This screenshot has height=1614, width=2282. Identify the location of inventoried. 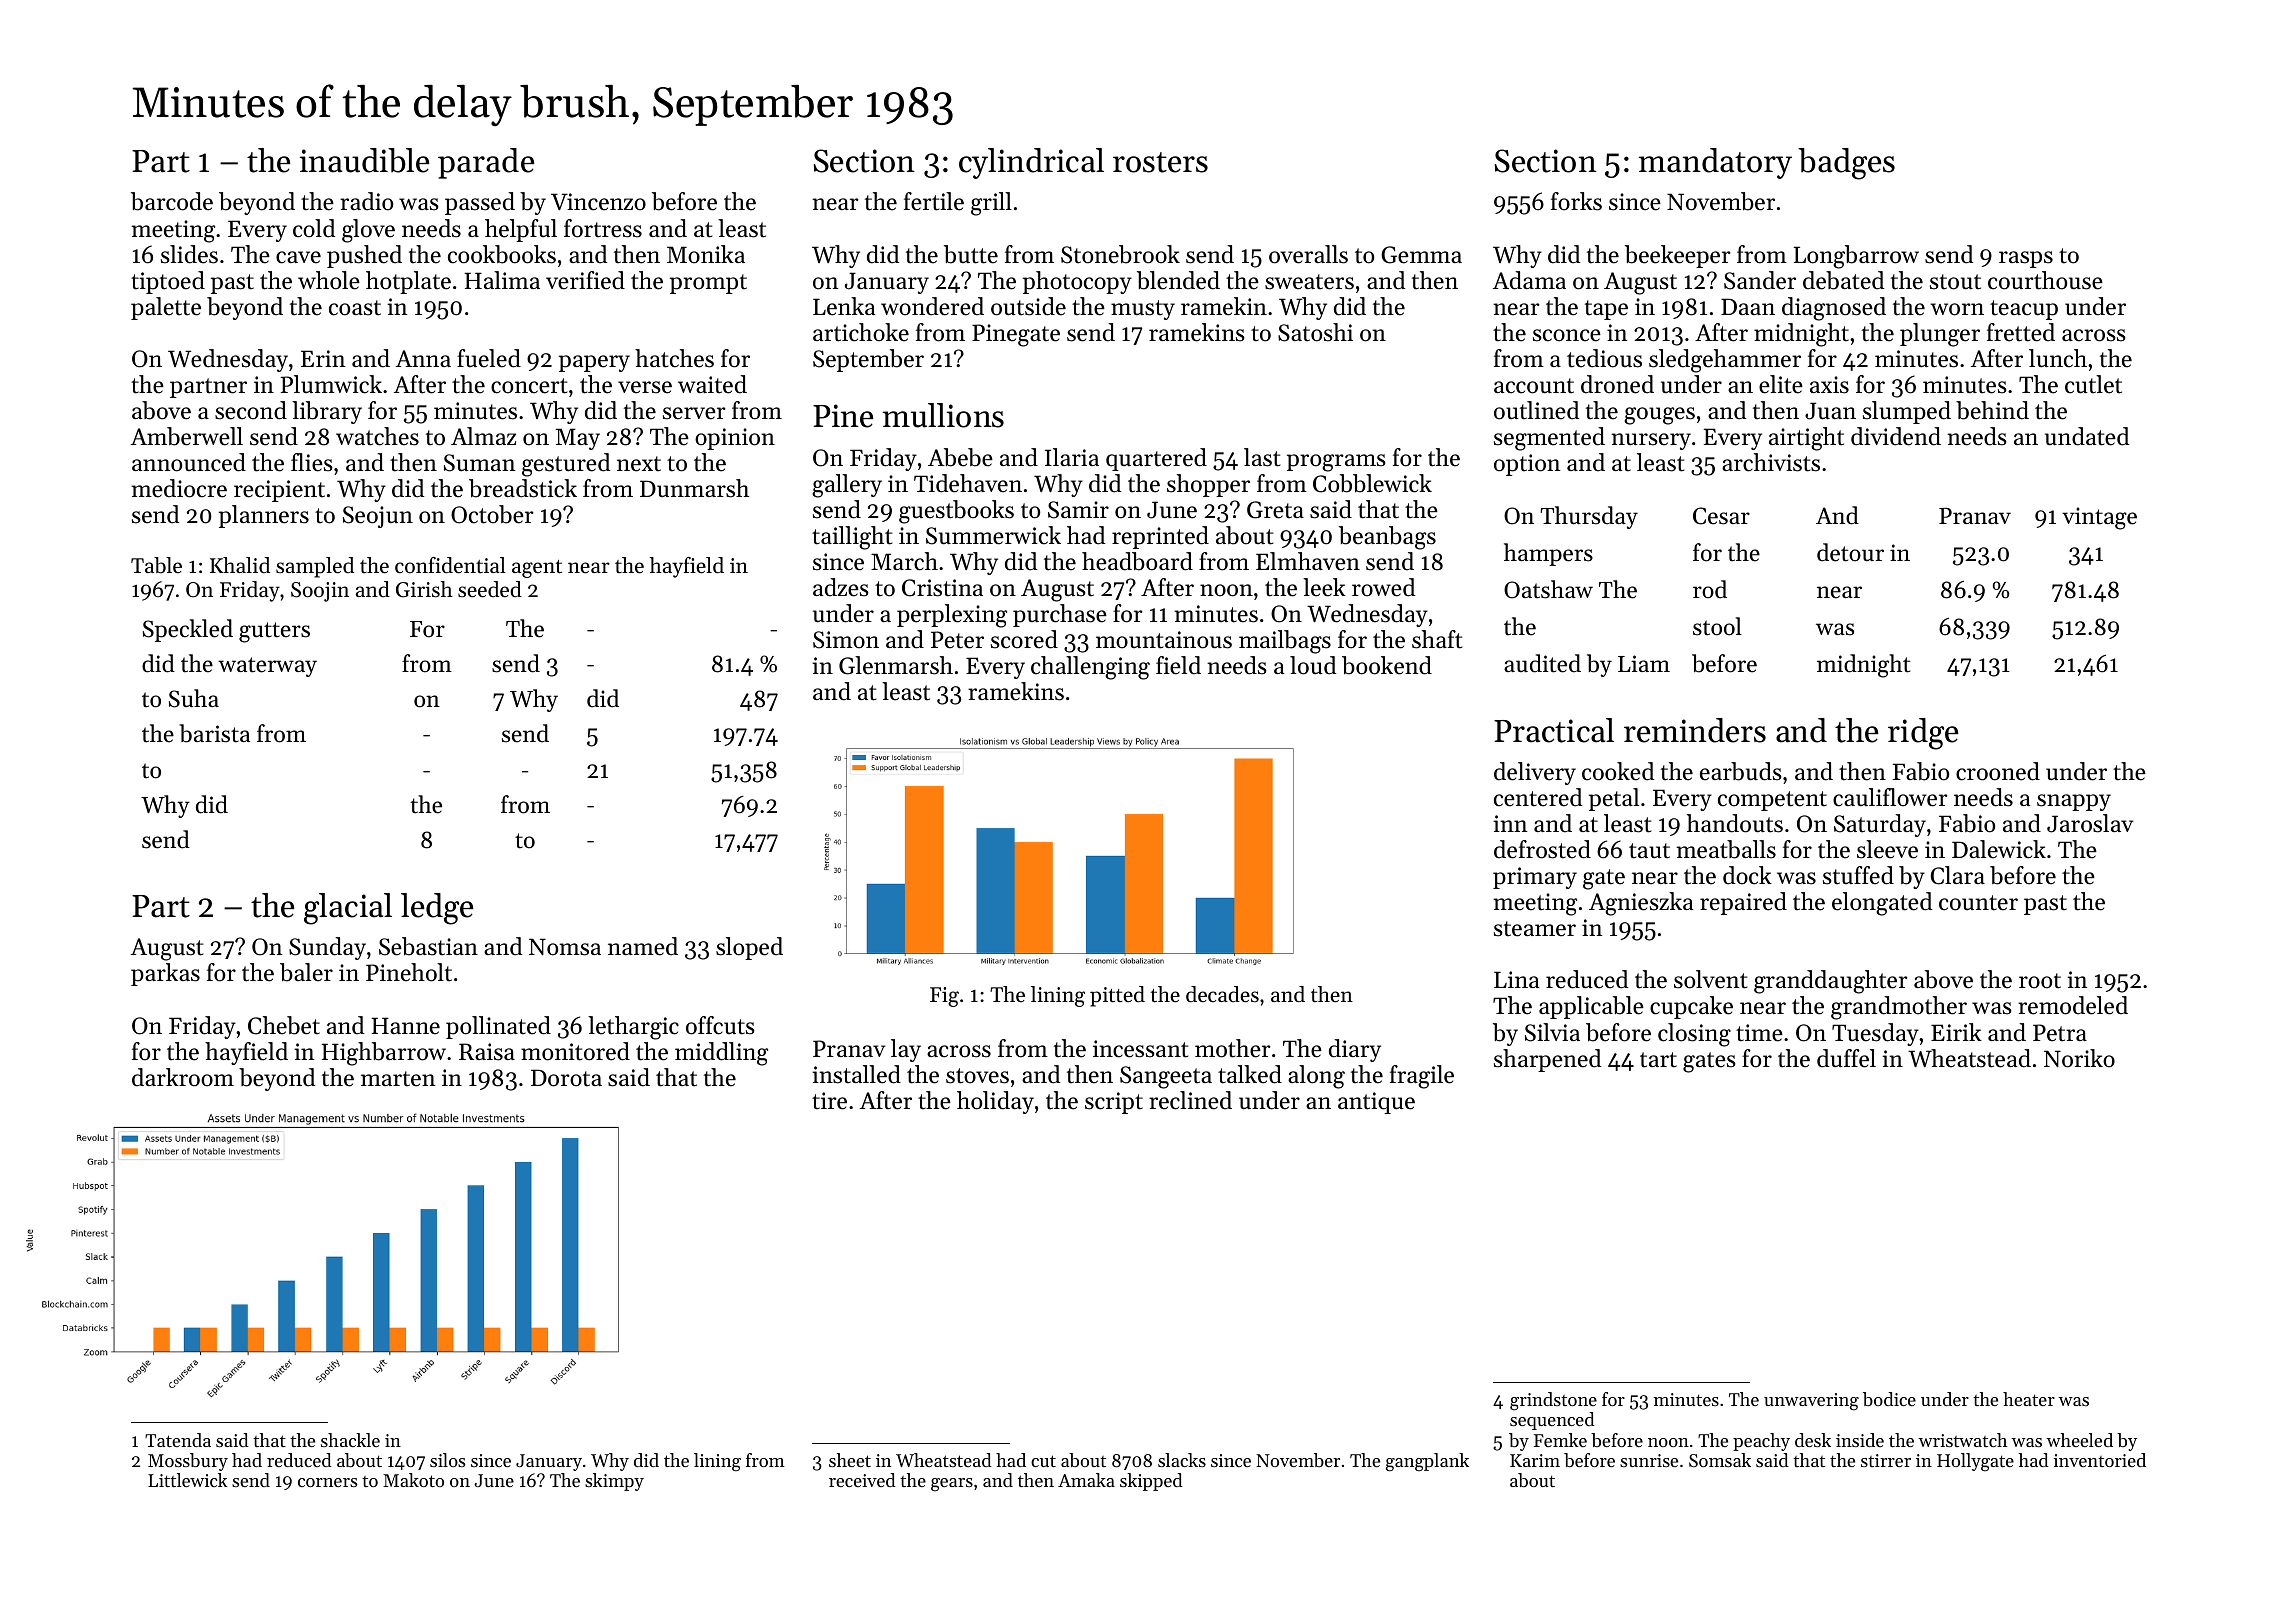
(2100, 1460).
